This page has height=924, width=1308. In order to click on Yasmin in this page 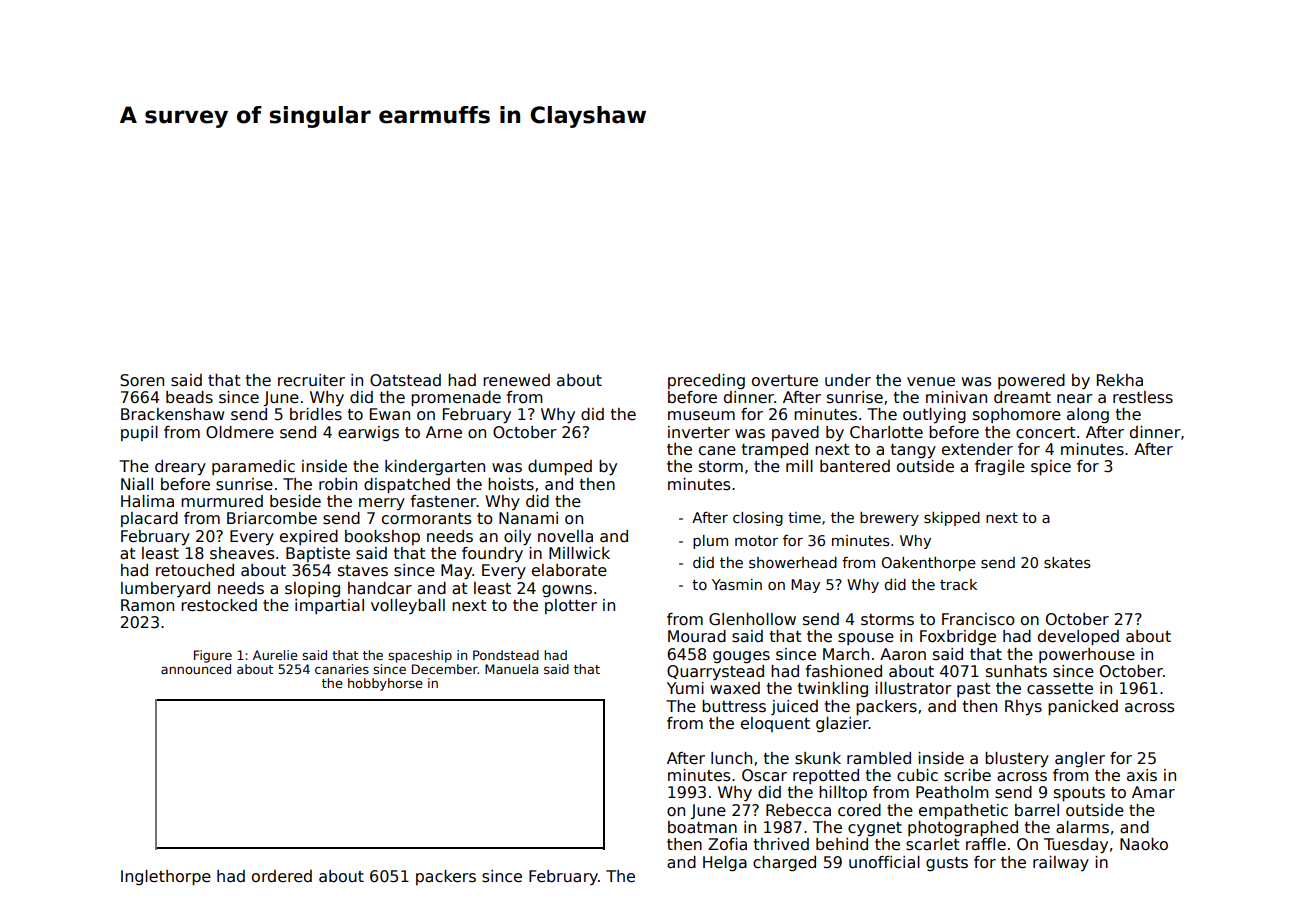, I will do `click(737, 584)`.
